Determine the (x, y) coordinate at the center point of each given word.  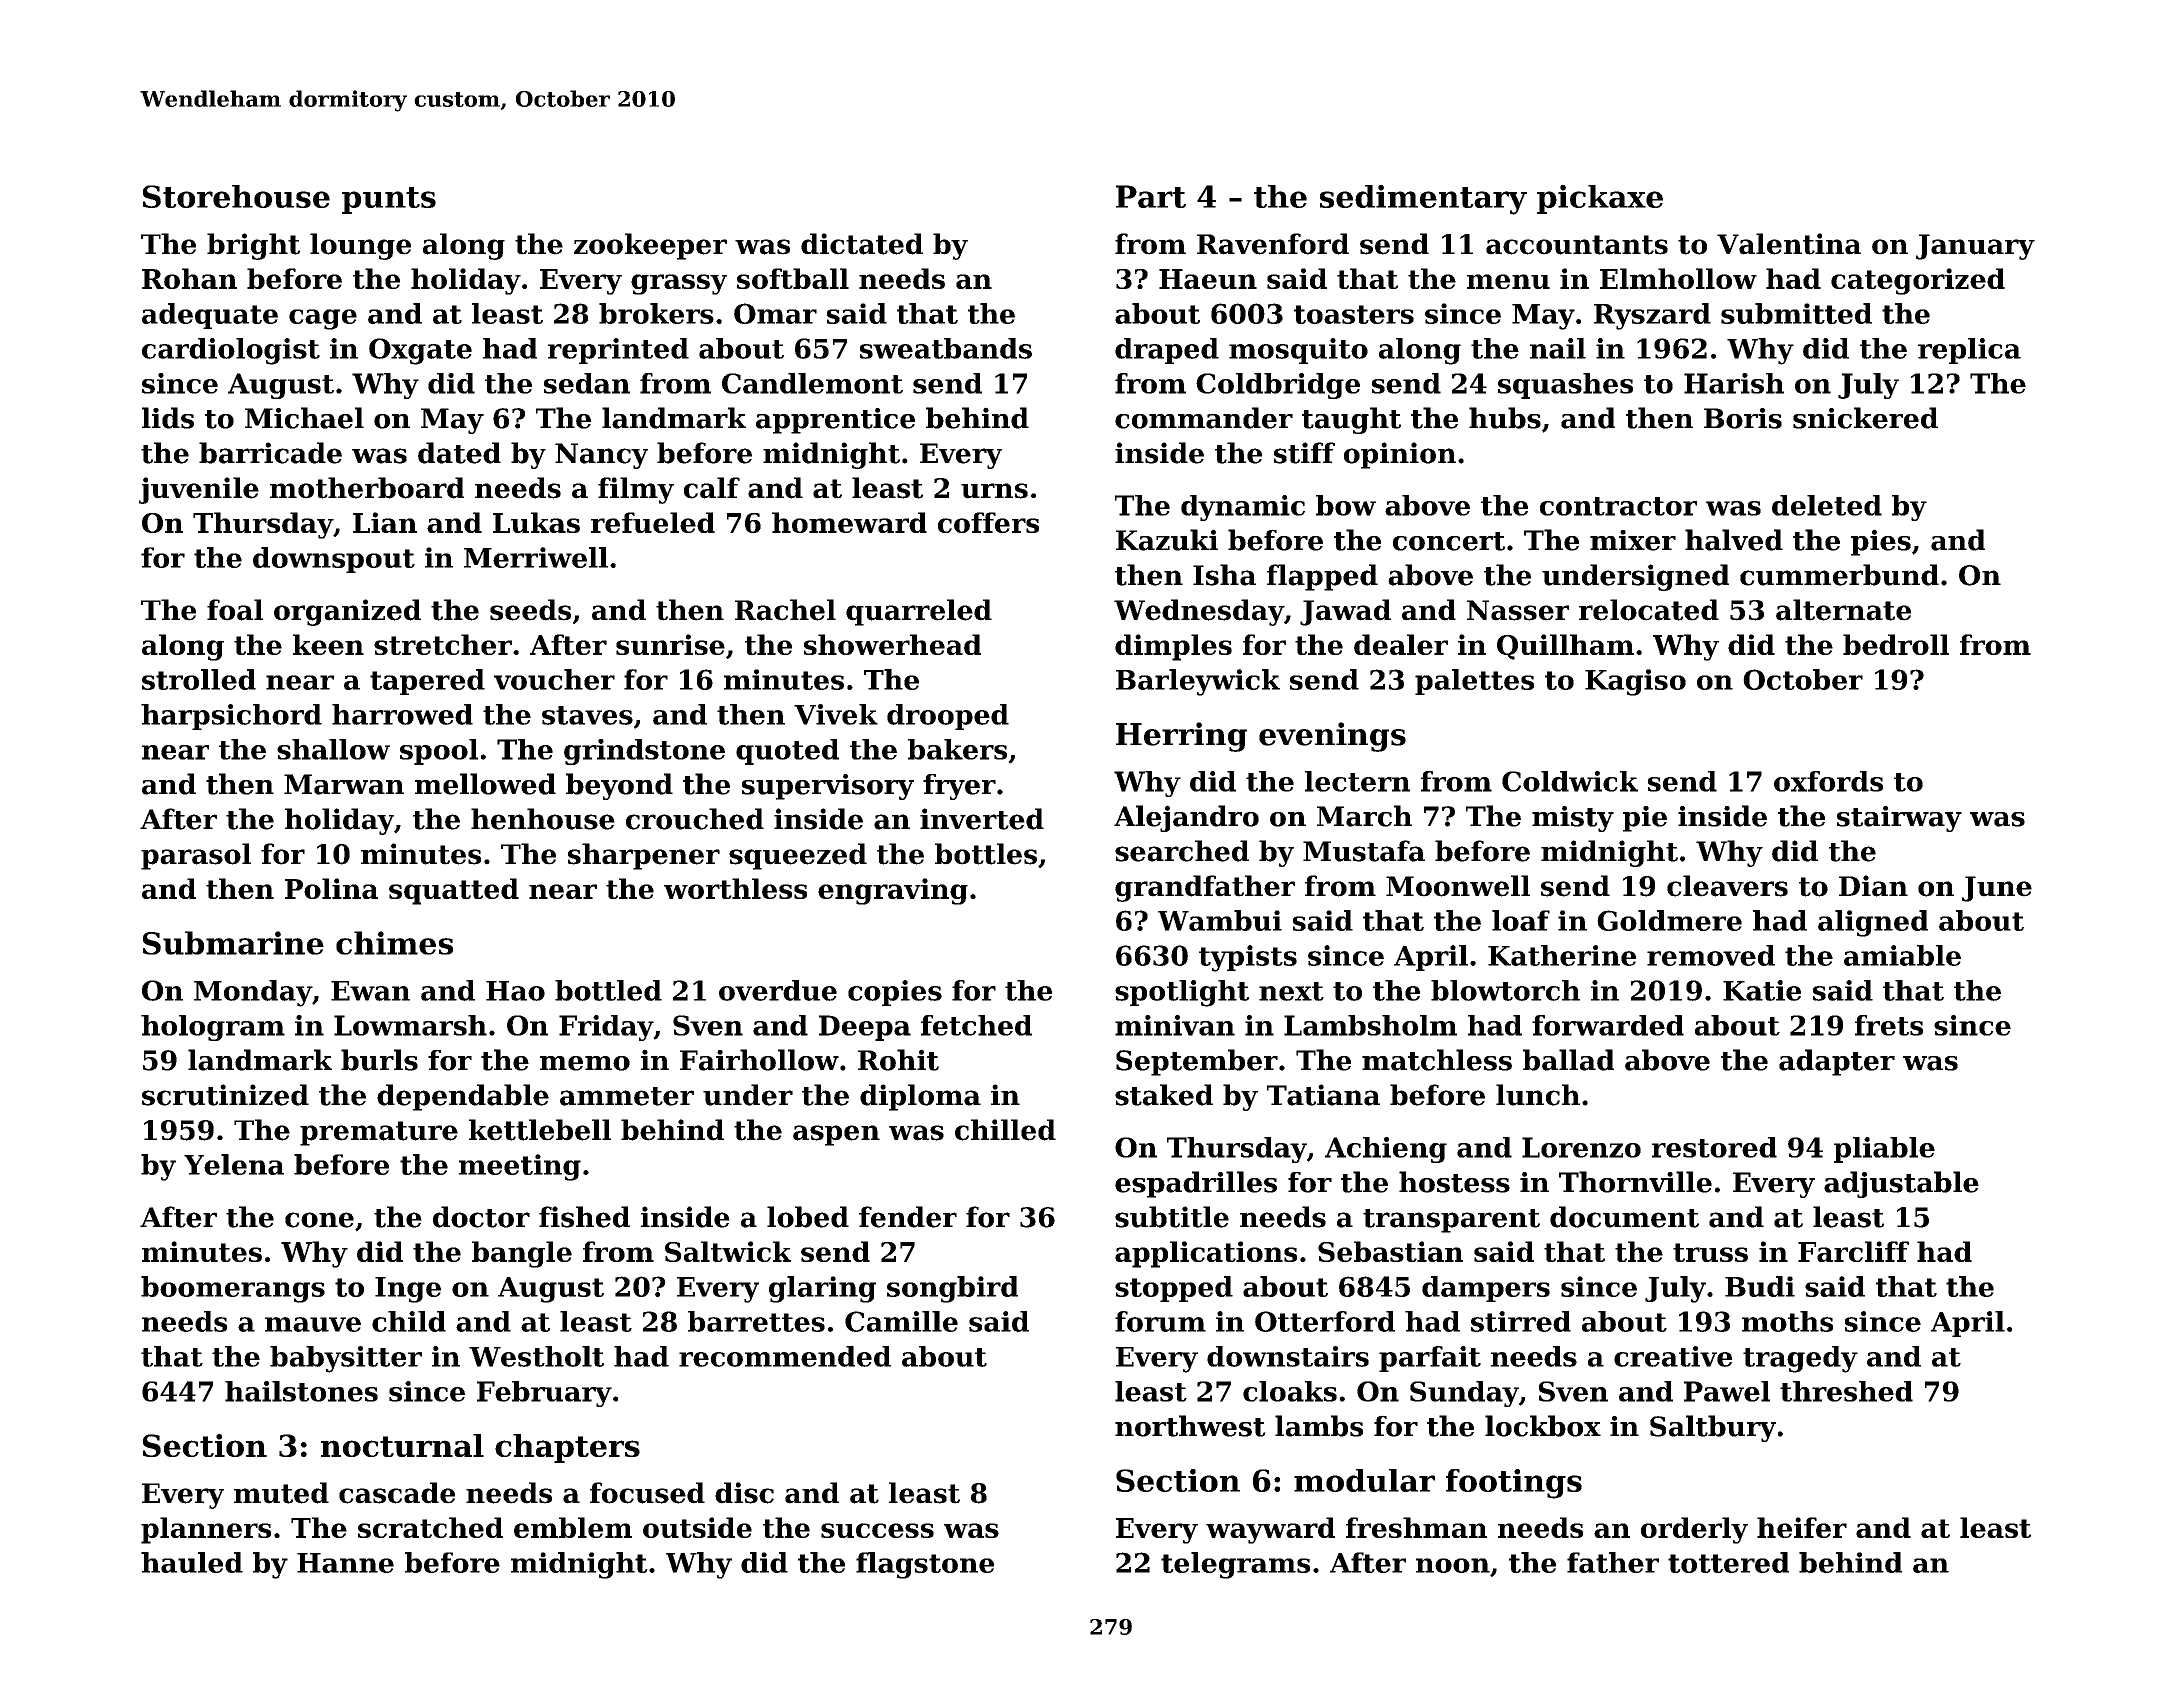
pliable (1884, 1150)
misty (1573, 819)
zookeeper (650, 246)
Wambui (1220, 920)
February (544, 1394)
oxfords (1828, 781)
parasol (196, 856)
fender (908, 1217)
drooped (948, 717)
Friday (606, 1028)
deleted (1827, 505)
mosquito (1298, 351)
